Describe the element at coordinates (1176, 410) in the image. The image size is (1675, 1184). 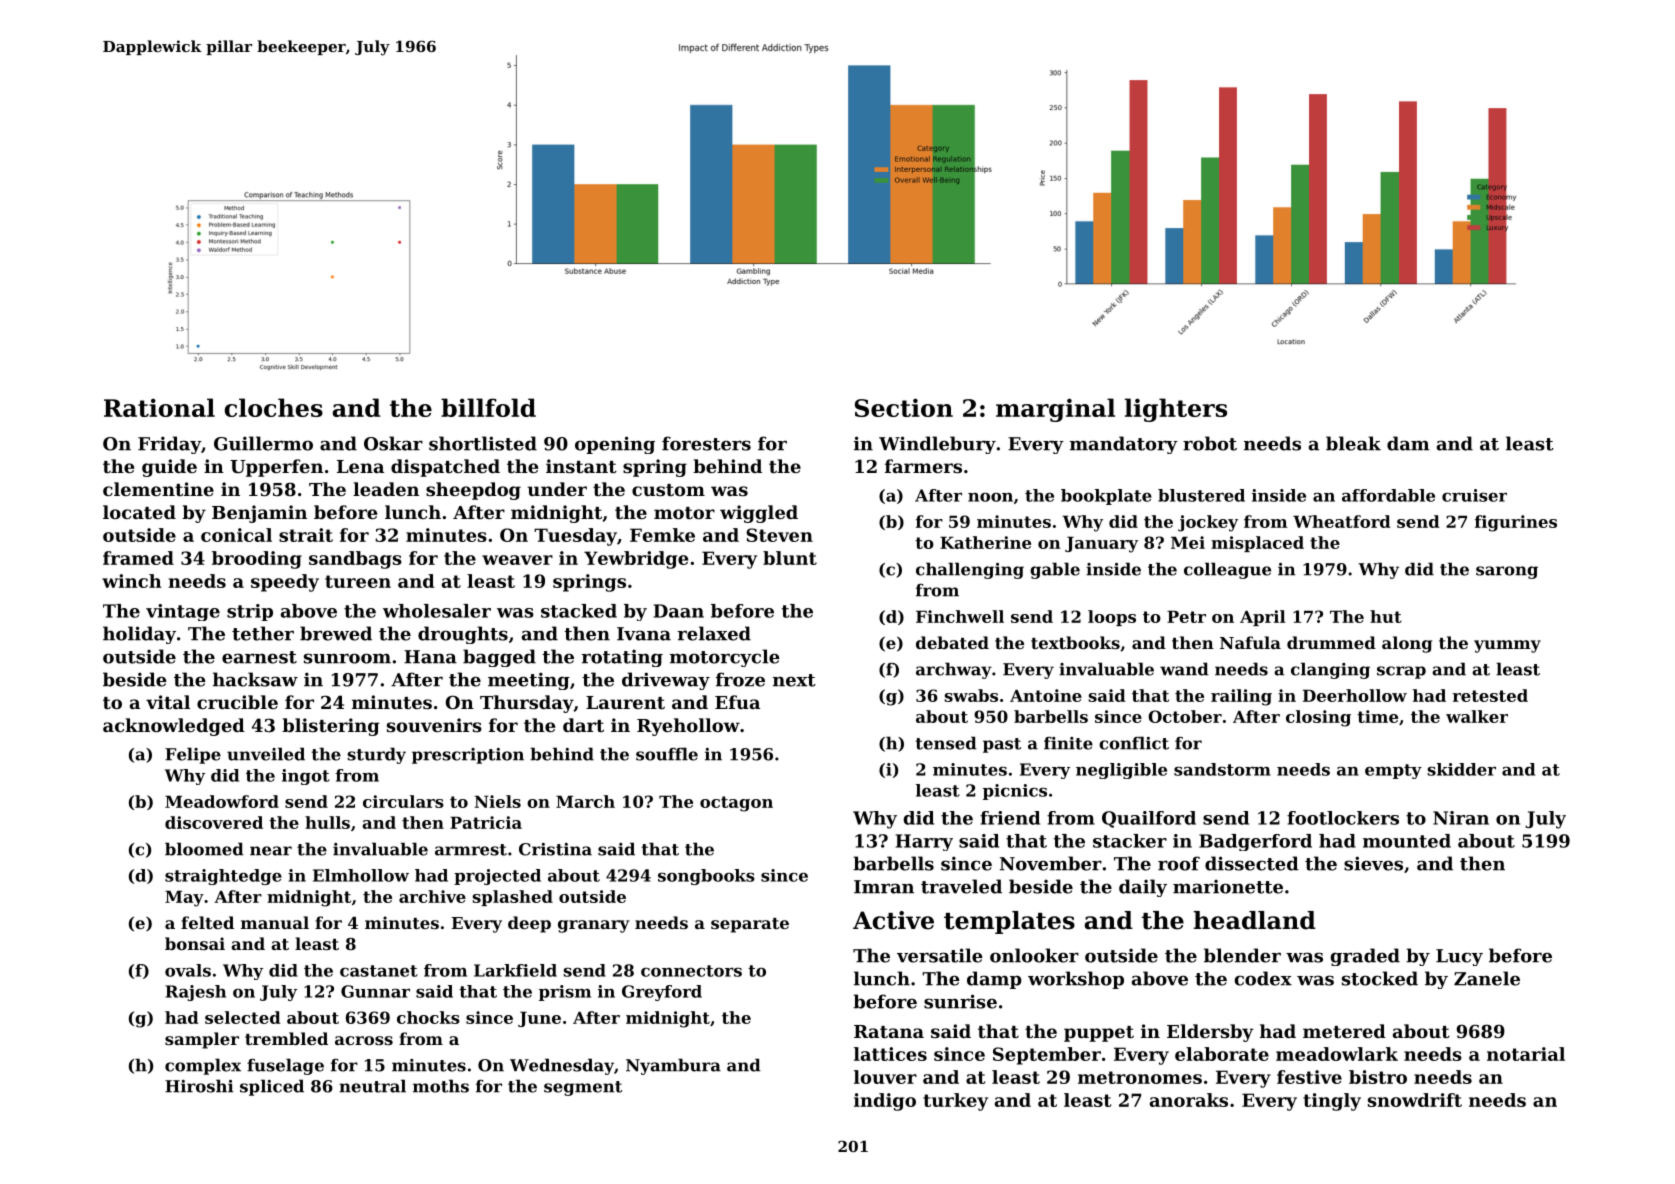
I see `lighters` at that location.
